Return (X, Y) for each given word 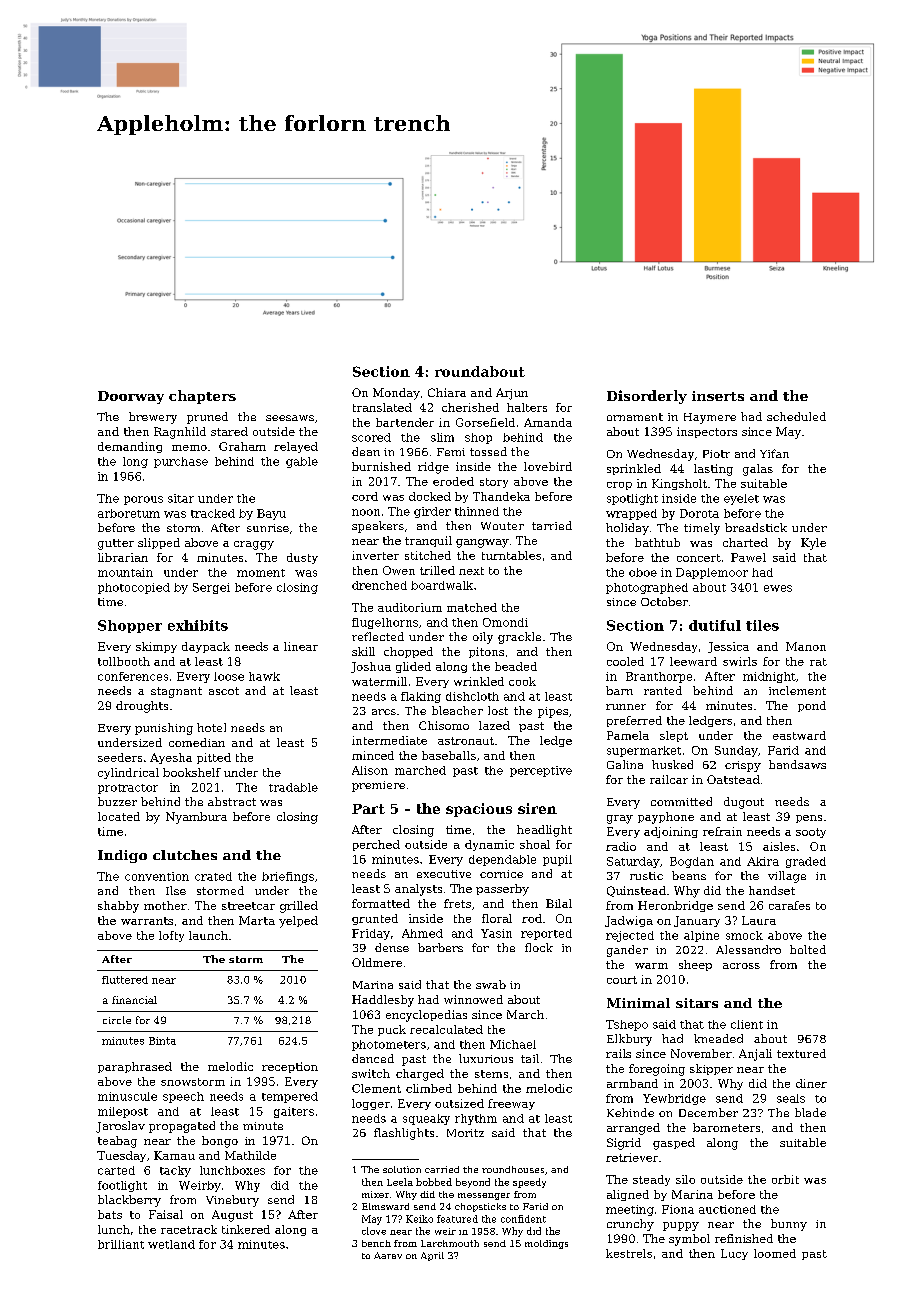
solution (402, 1169)
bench (376, 1243)
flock (539, 947)
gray (620, 819)
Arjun (512, 394)
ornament (635, 417)
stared (229, 431)
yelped (298, 922)
